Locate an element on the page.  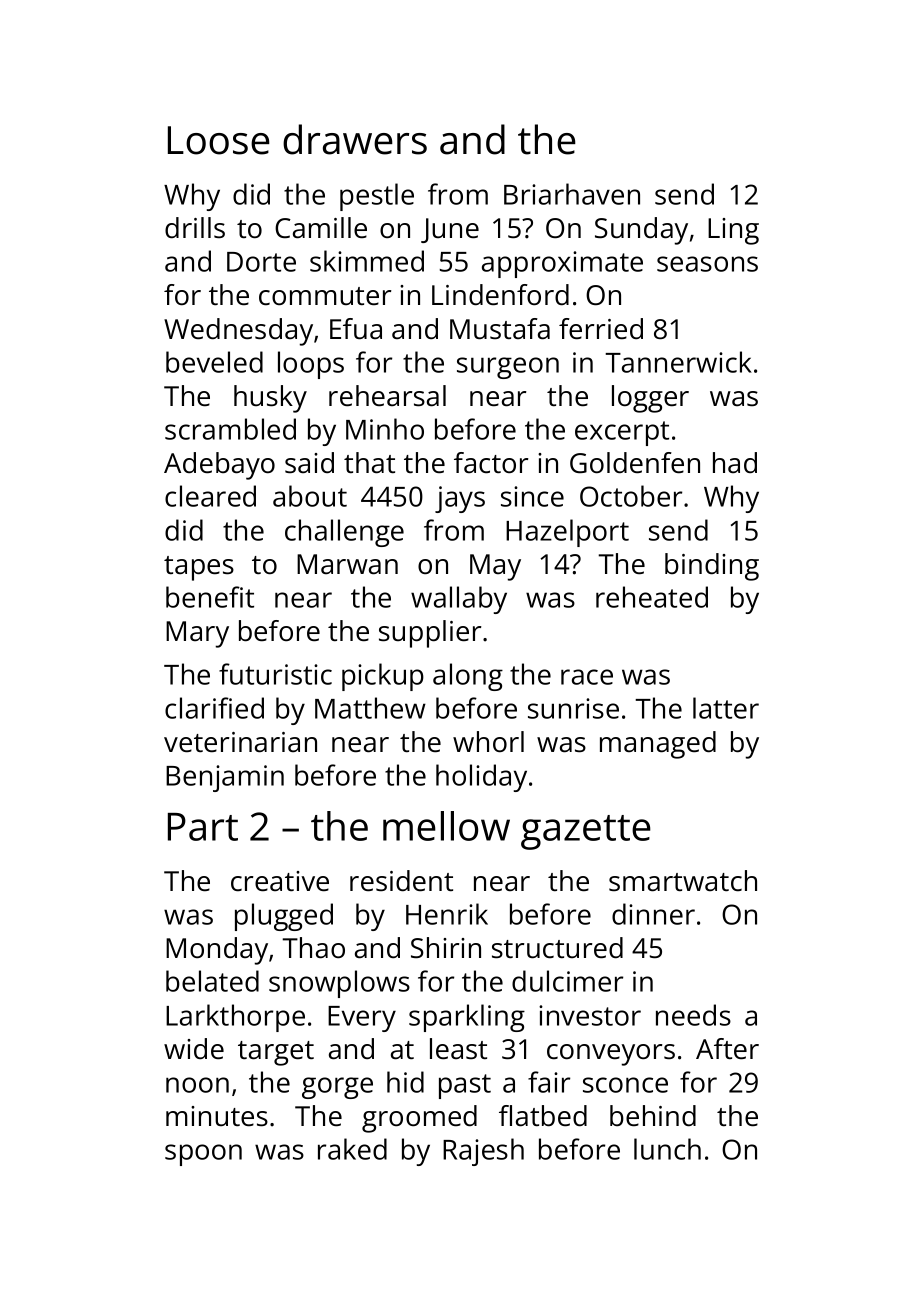
spoon is located at coordinates (203, 1155).
